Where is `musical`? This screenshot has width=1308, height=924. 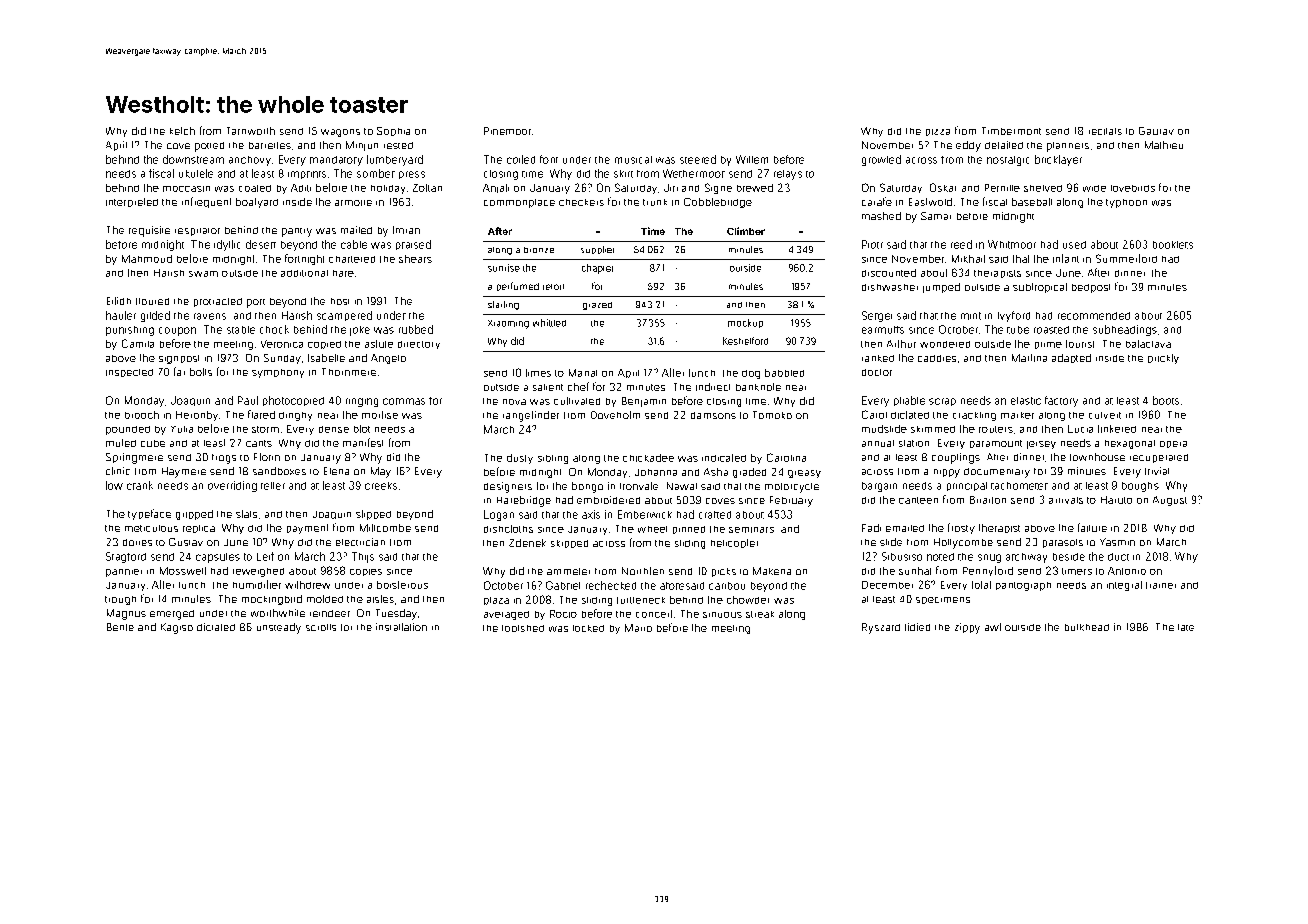 musical is located at coordinates (633, 160).
